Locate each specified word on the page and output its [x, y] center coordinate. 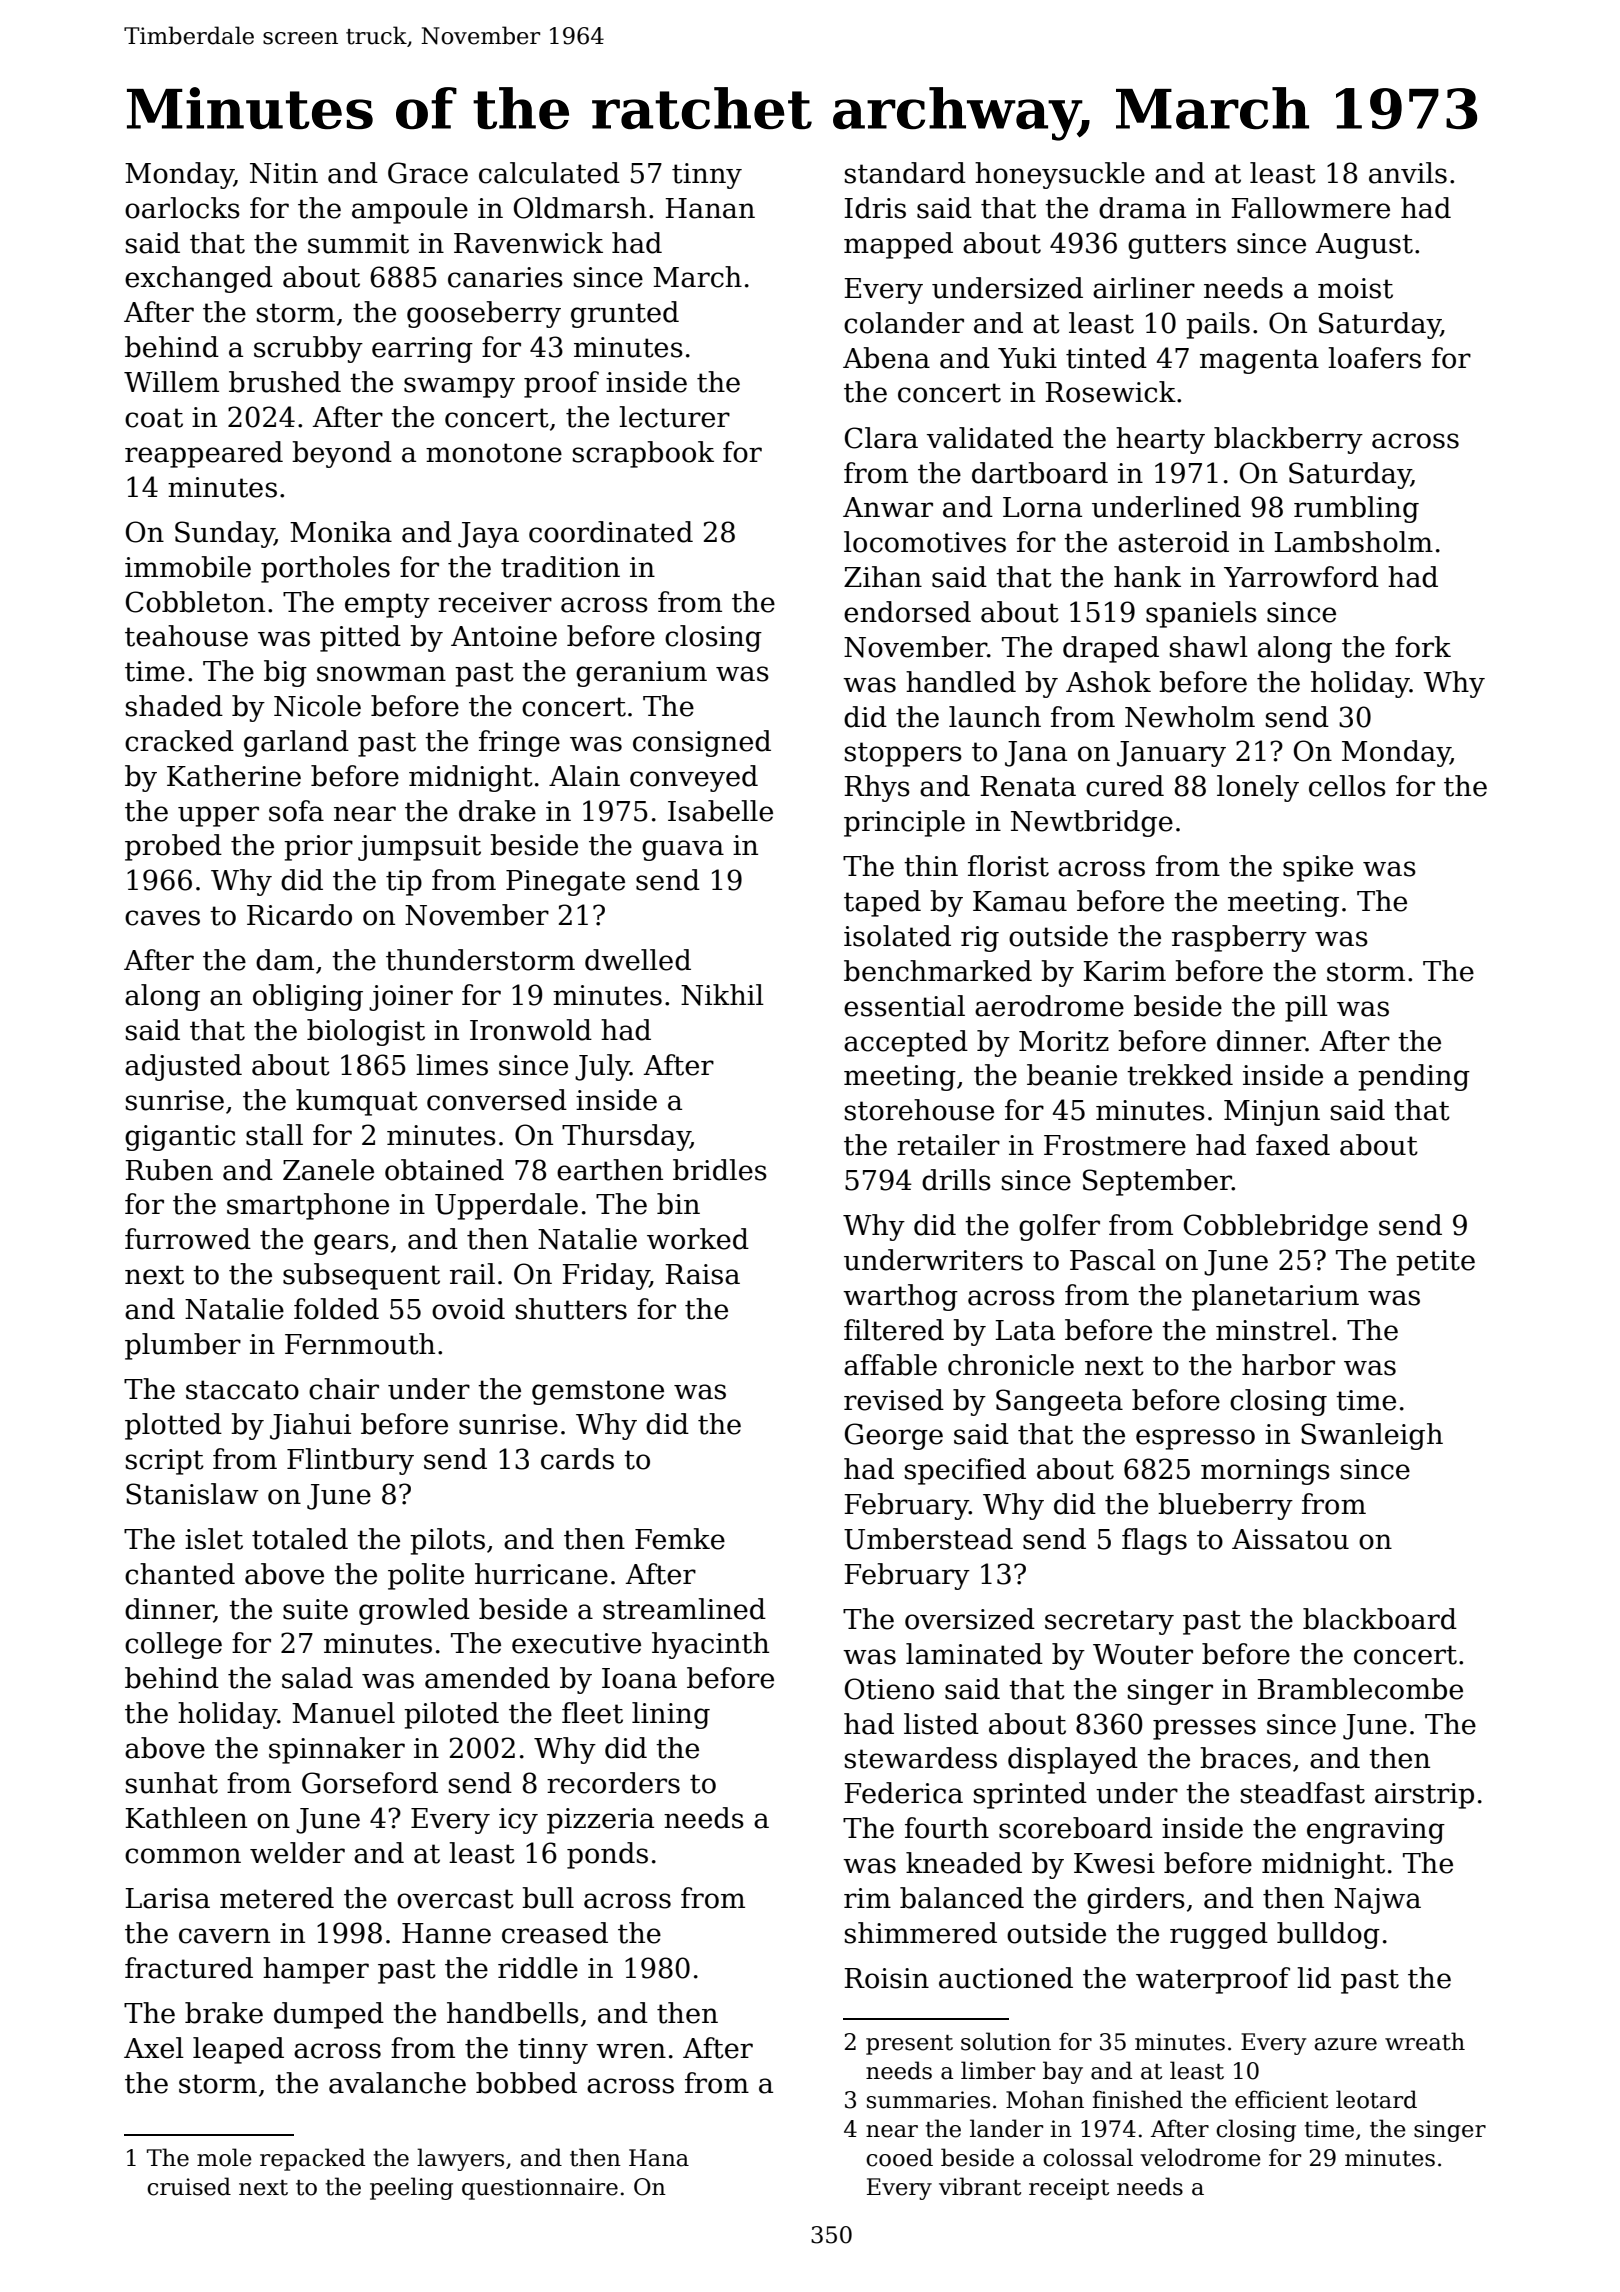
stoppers [903, 754]
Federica [903, 1793]
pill [1306, 1008]
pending [1414, 1077]
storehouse [919, 1110]
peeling [411, 2188]
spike [1318, 868]
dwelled [638, 960]
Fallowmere [1310, 208]
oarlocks [182, 208]
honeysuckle [1060, 175]
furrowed [188, 1239]
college [173, 1645]
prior [318, 848]
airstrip [1424, 1796]
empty [387, 605]
